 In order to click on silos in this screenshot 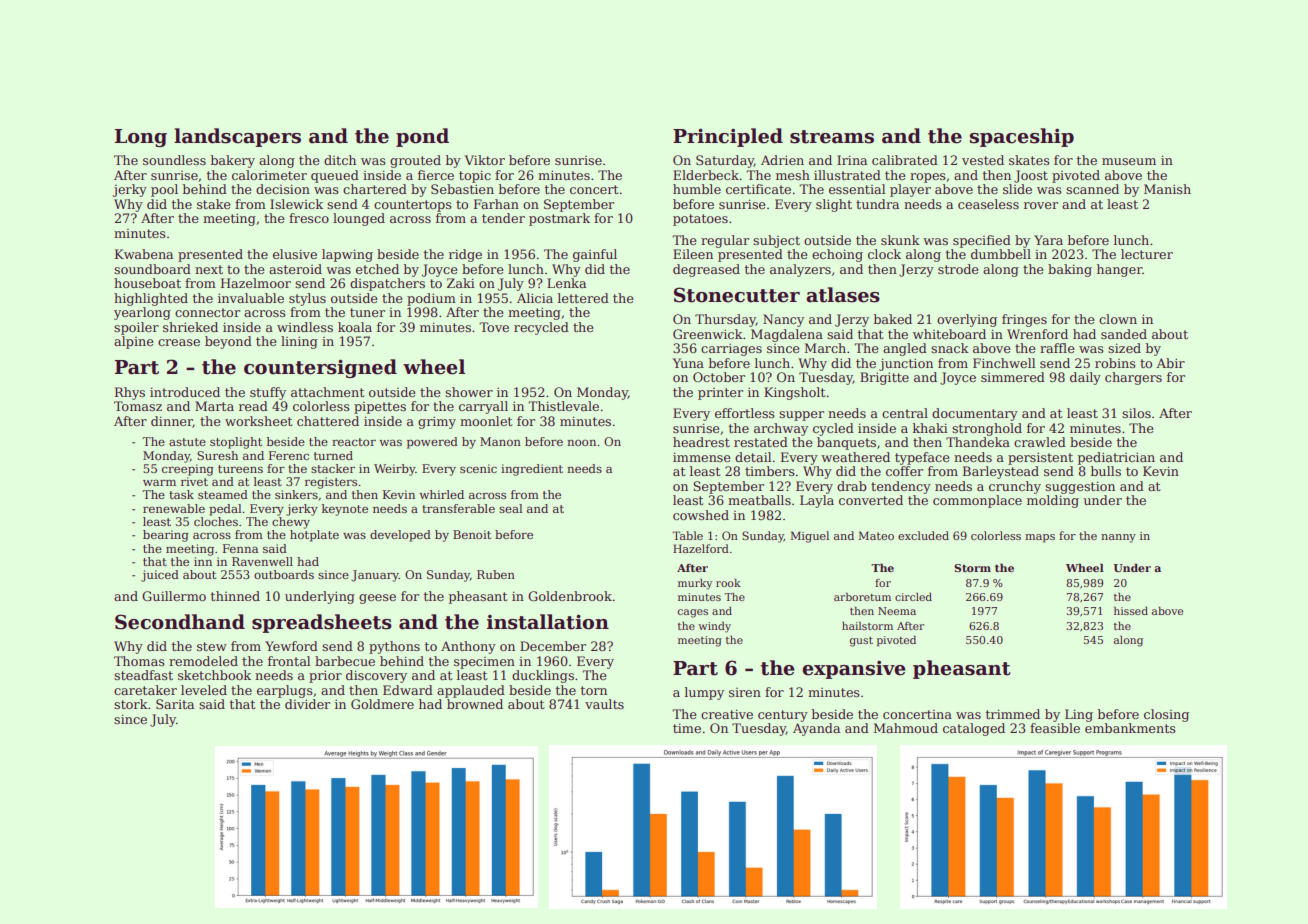, I will do `click(1136, 413)`.
